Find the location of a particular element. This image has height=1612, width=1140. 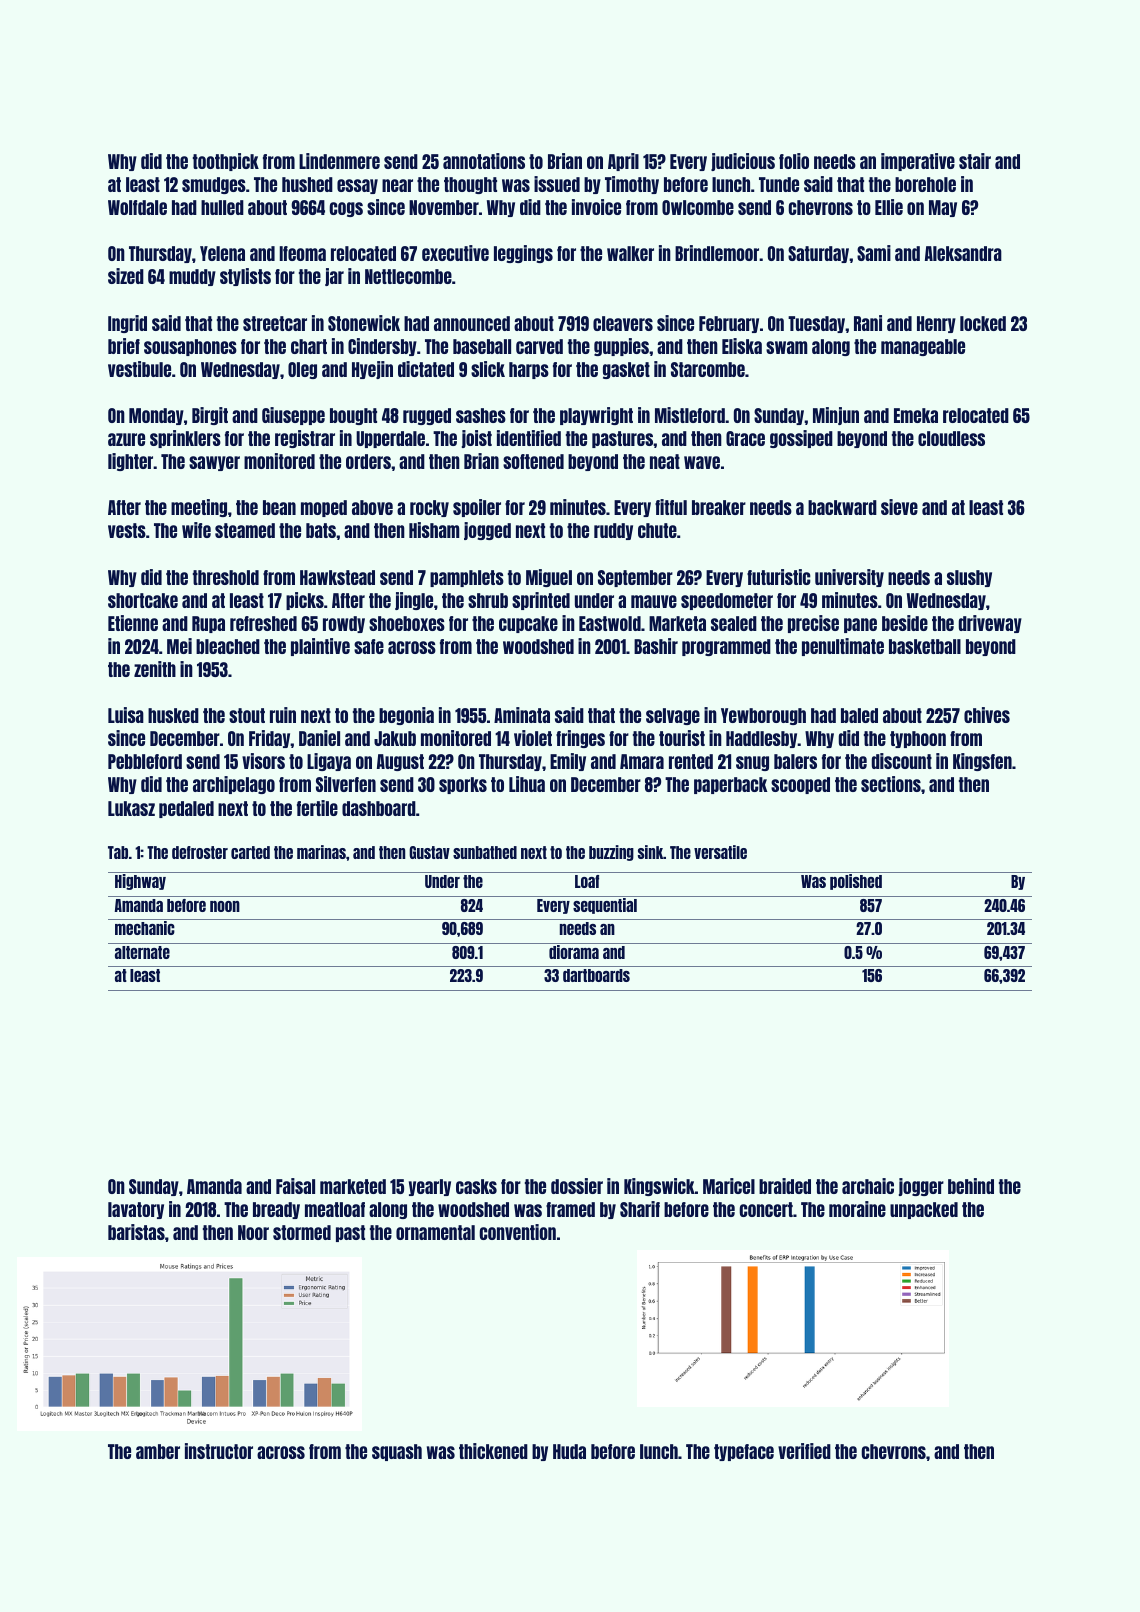

Emeka is located at coordinates (916, 415).
